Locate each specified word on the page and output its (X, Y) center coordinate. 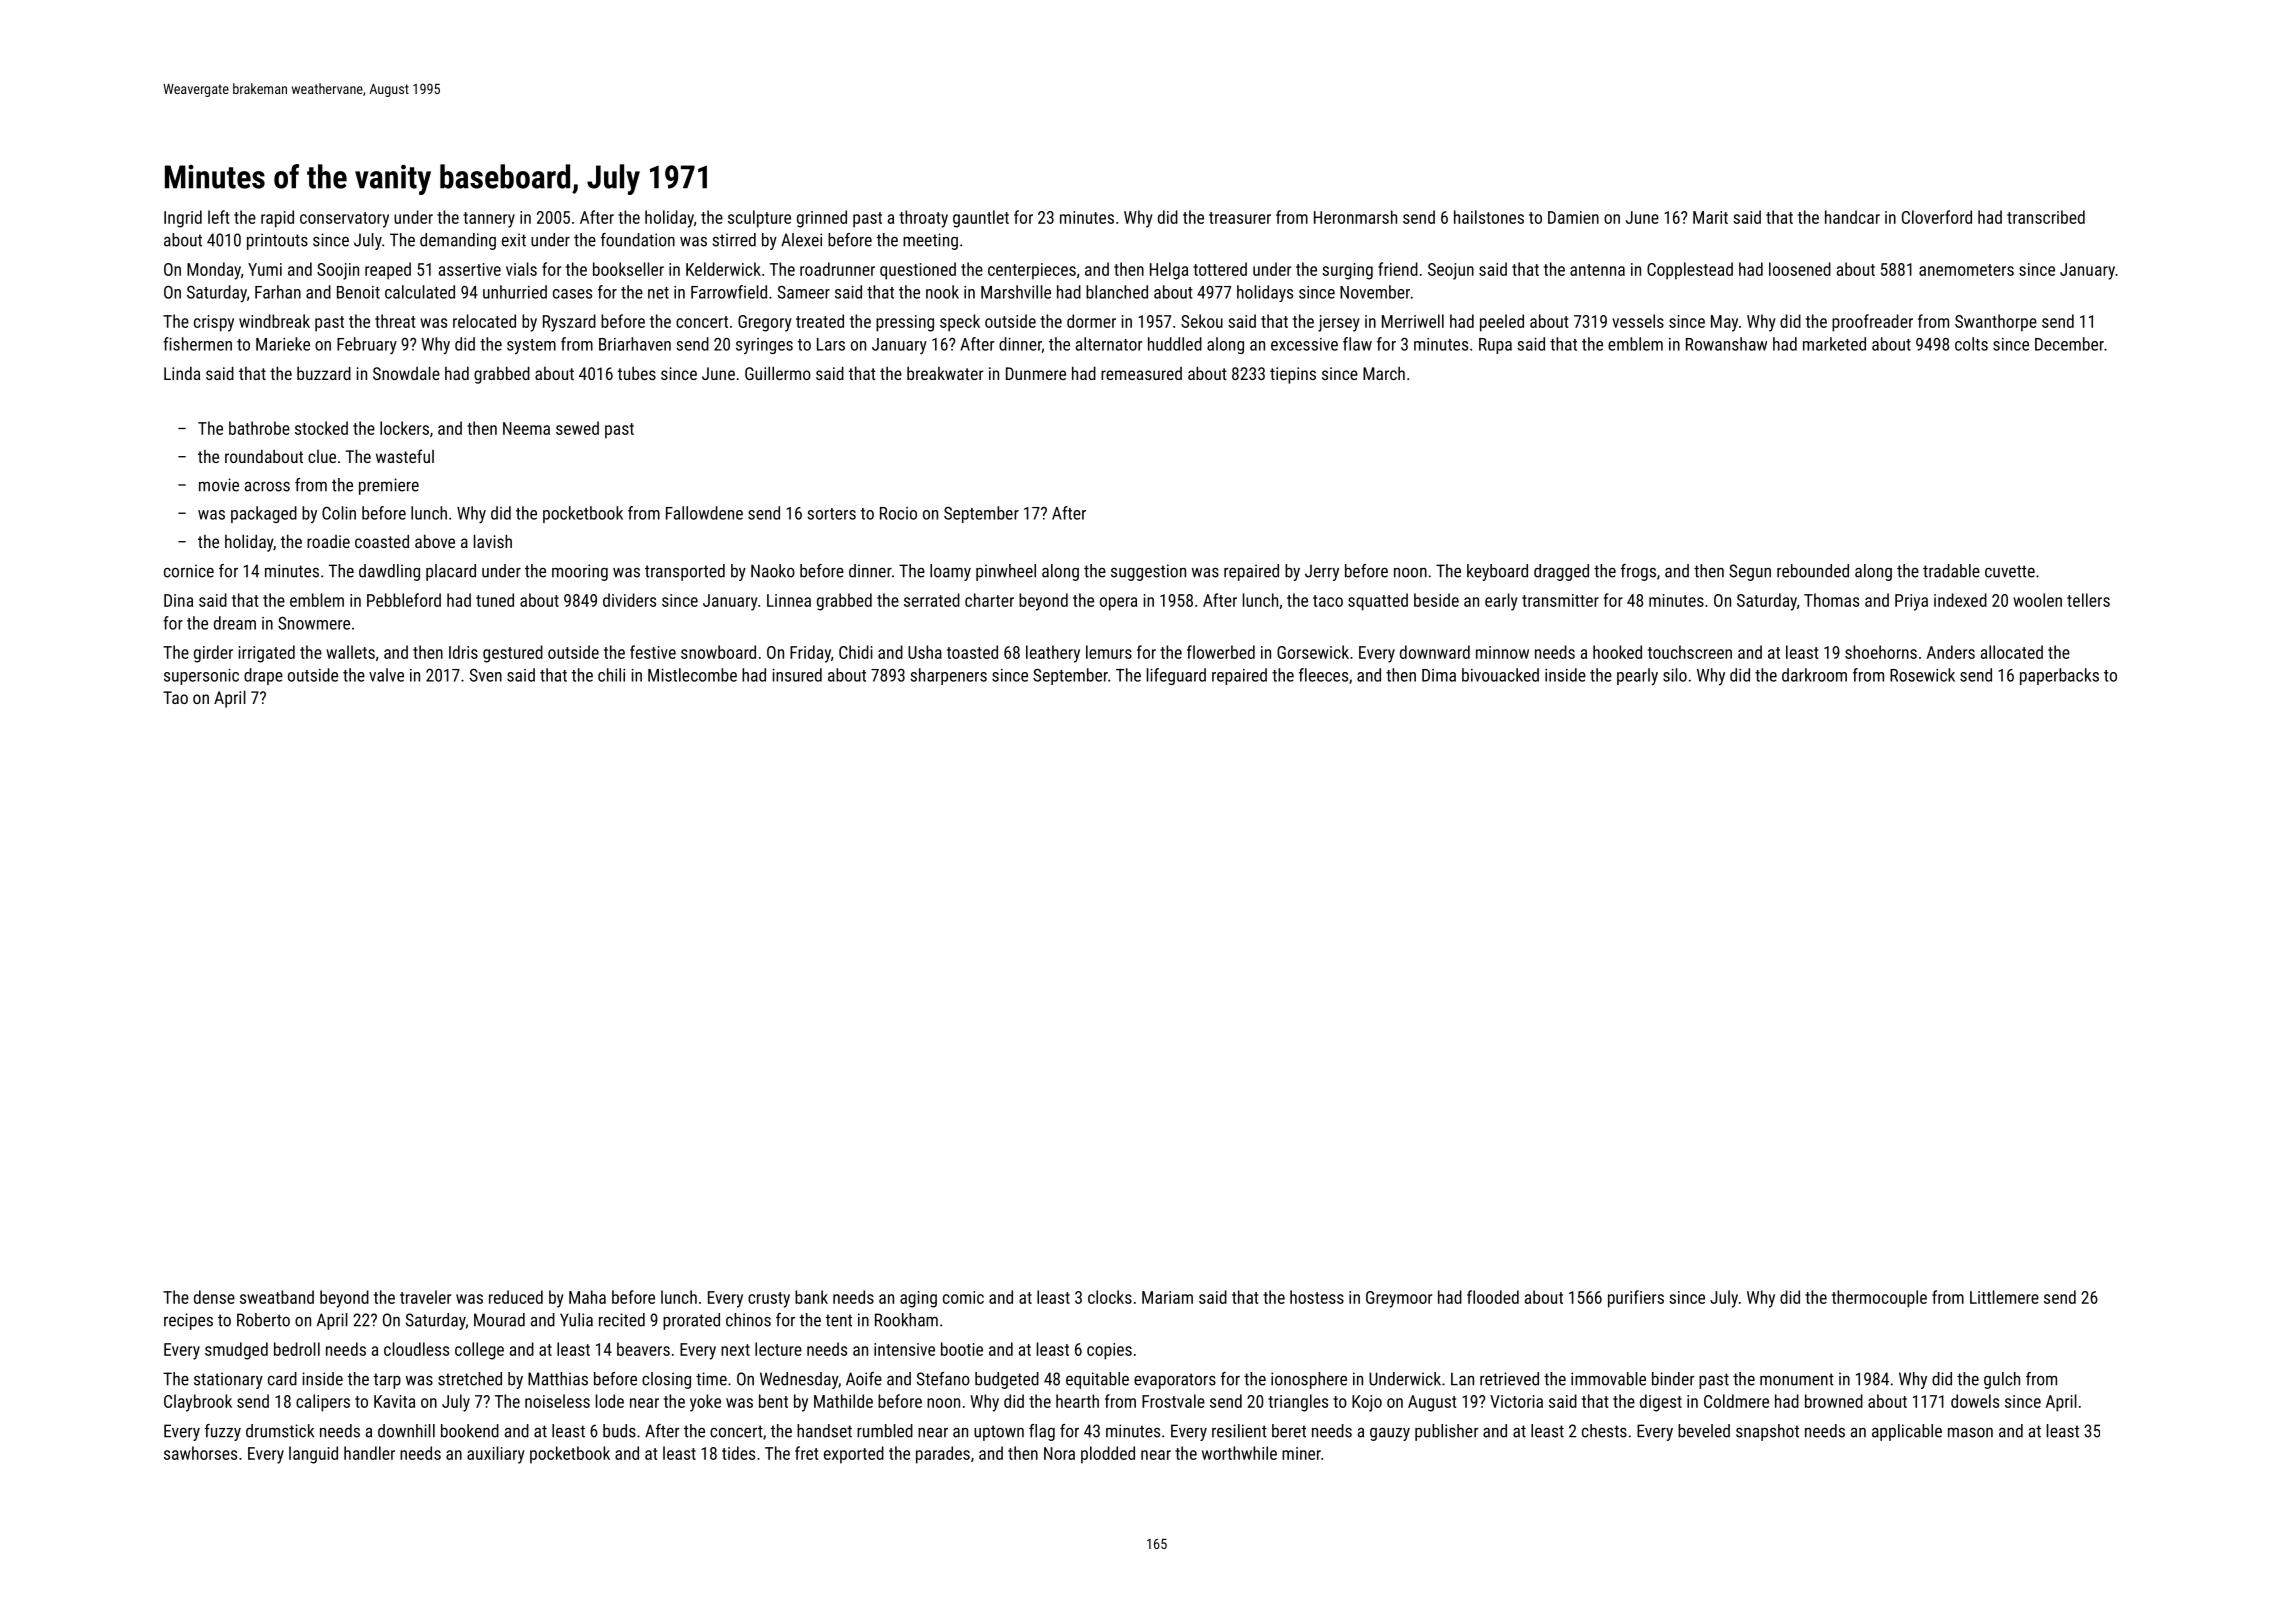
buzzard (324, 373)
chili (611, 675)
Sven (486, 675)
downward (1435, 652)
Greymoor (1399, 1299)
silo (1675, 675)
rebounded (1813, 571)
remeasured (1141, 373)
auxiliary (496, 1455)
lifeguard (1176, 676)
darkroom (1814, 675)
